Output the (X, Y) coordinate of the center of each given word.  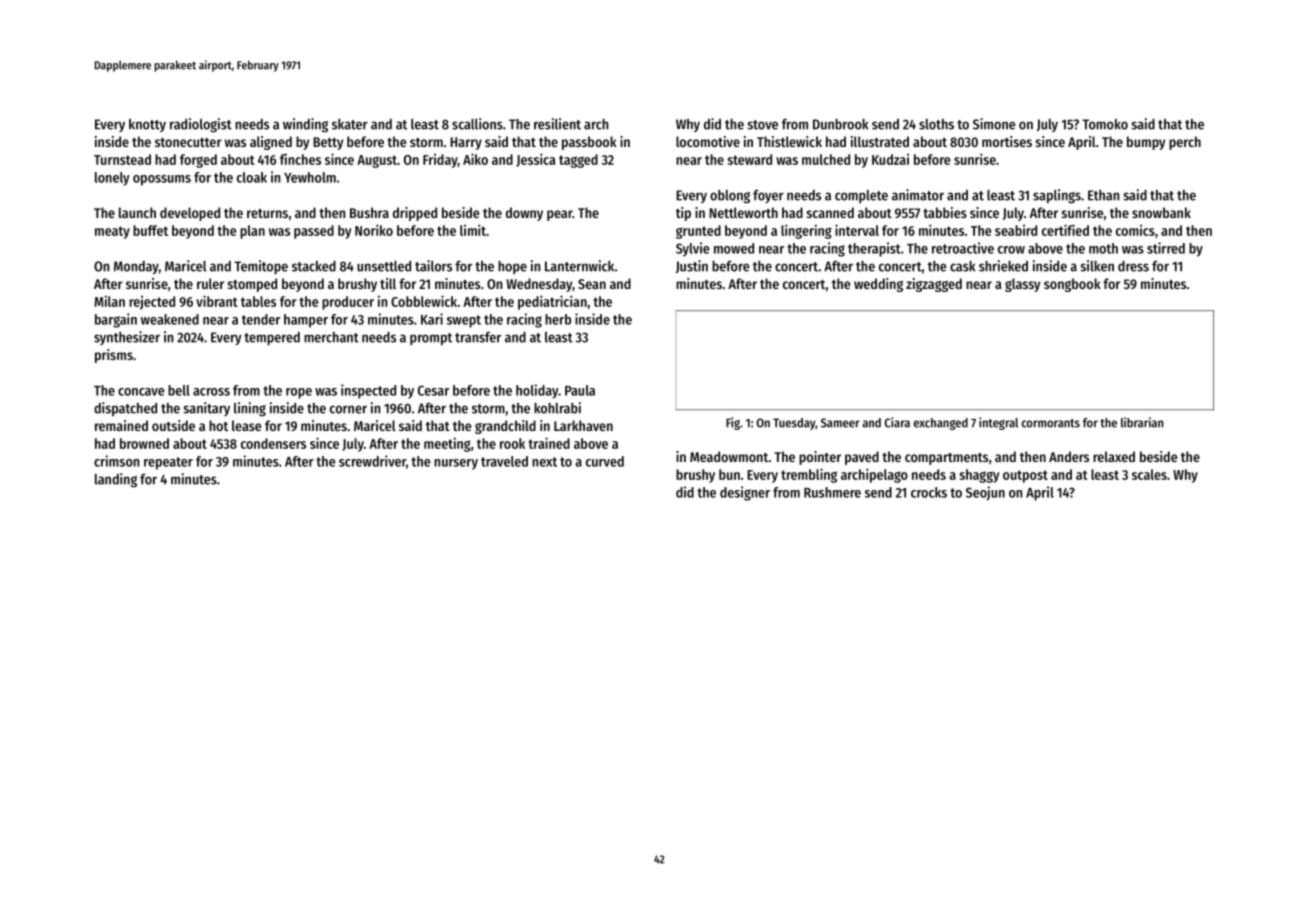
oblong (730, 197)
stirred (1166, 248)
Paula (580, 390)
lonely (112, 179)
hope (512, 267)
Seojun (985, 493)
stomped (252, 285)
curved (605, 461)
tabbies (945, 212)
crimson (116, 461)
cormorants (1051, 423)
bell (179, 390)
